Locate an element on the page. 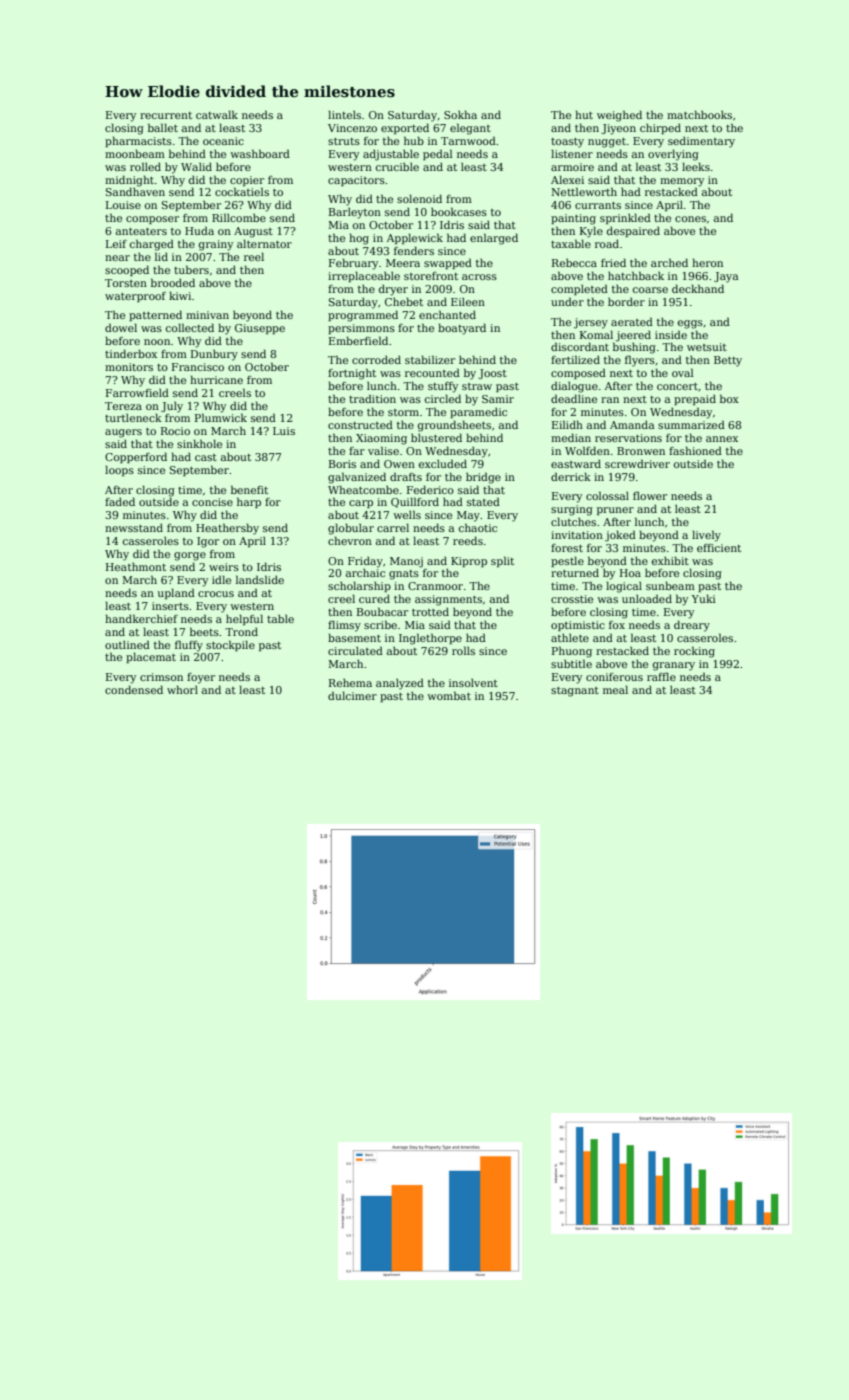 This page has height=1400, width=849. handkerchief is located at coordinates (141, 618).
